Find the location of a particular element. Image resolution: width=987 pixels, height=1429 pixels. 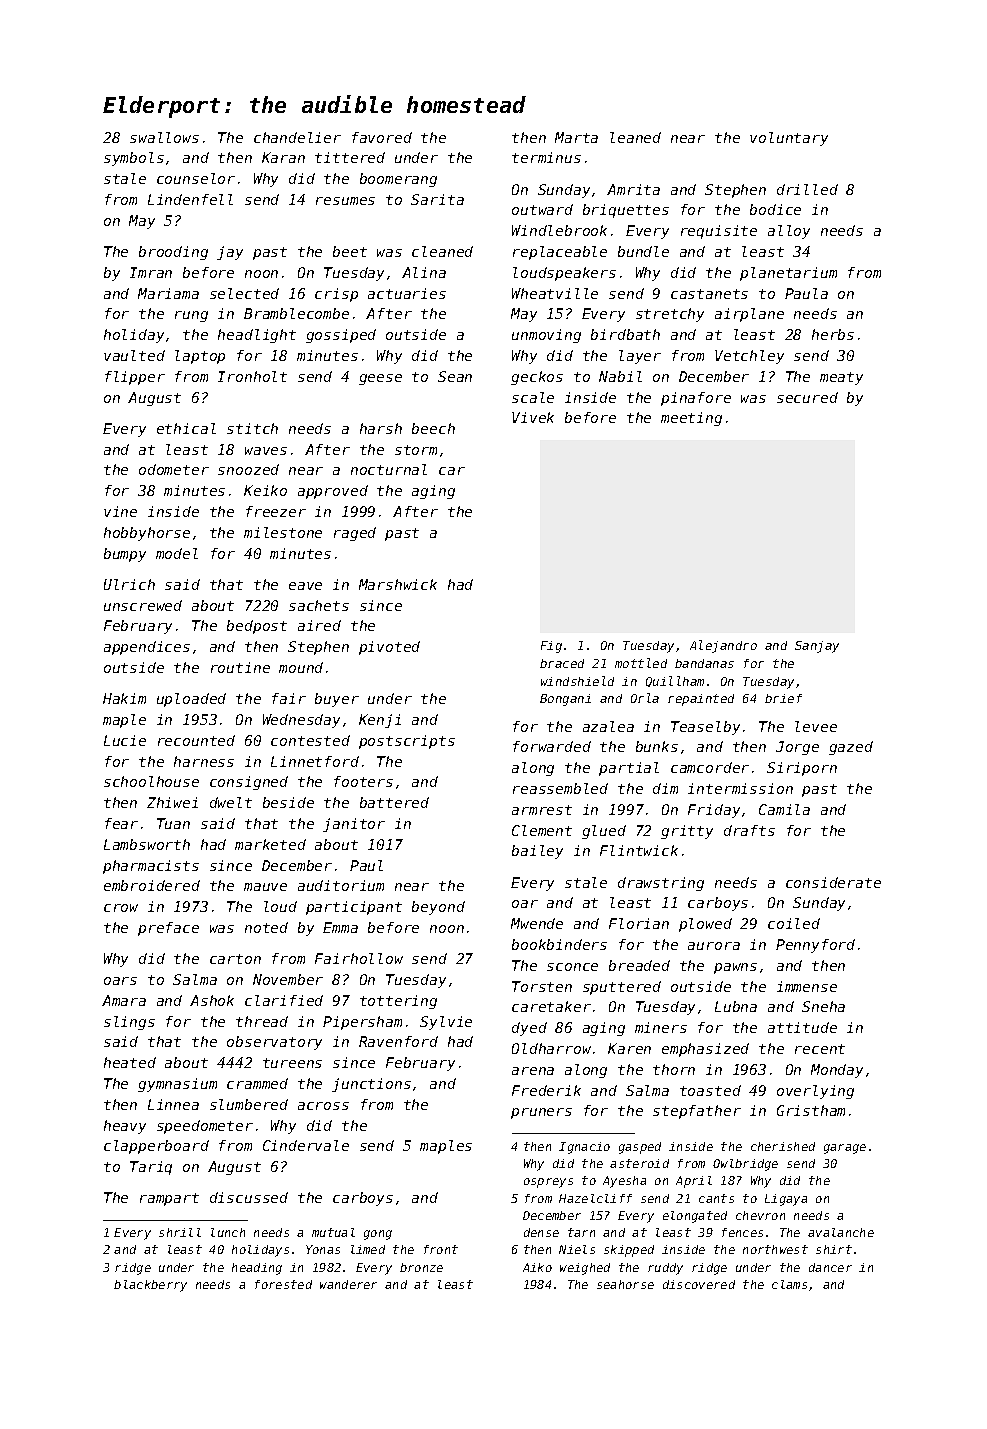

Camila is located at coordinates (784, 809).
